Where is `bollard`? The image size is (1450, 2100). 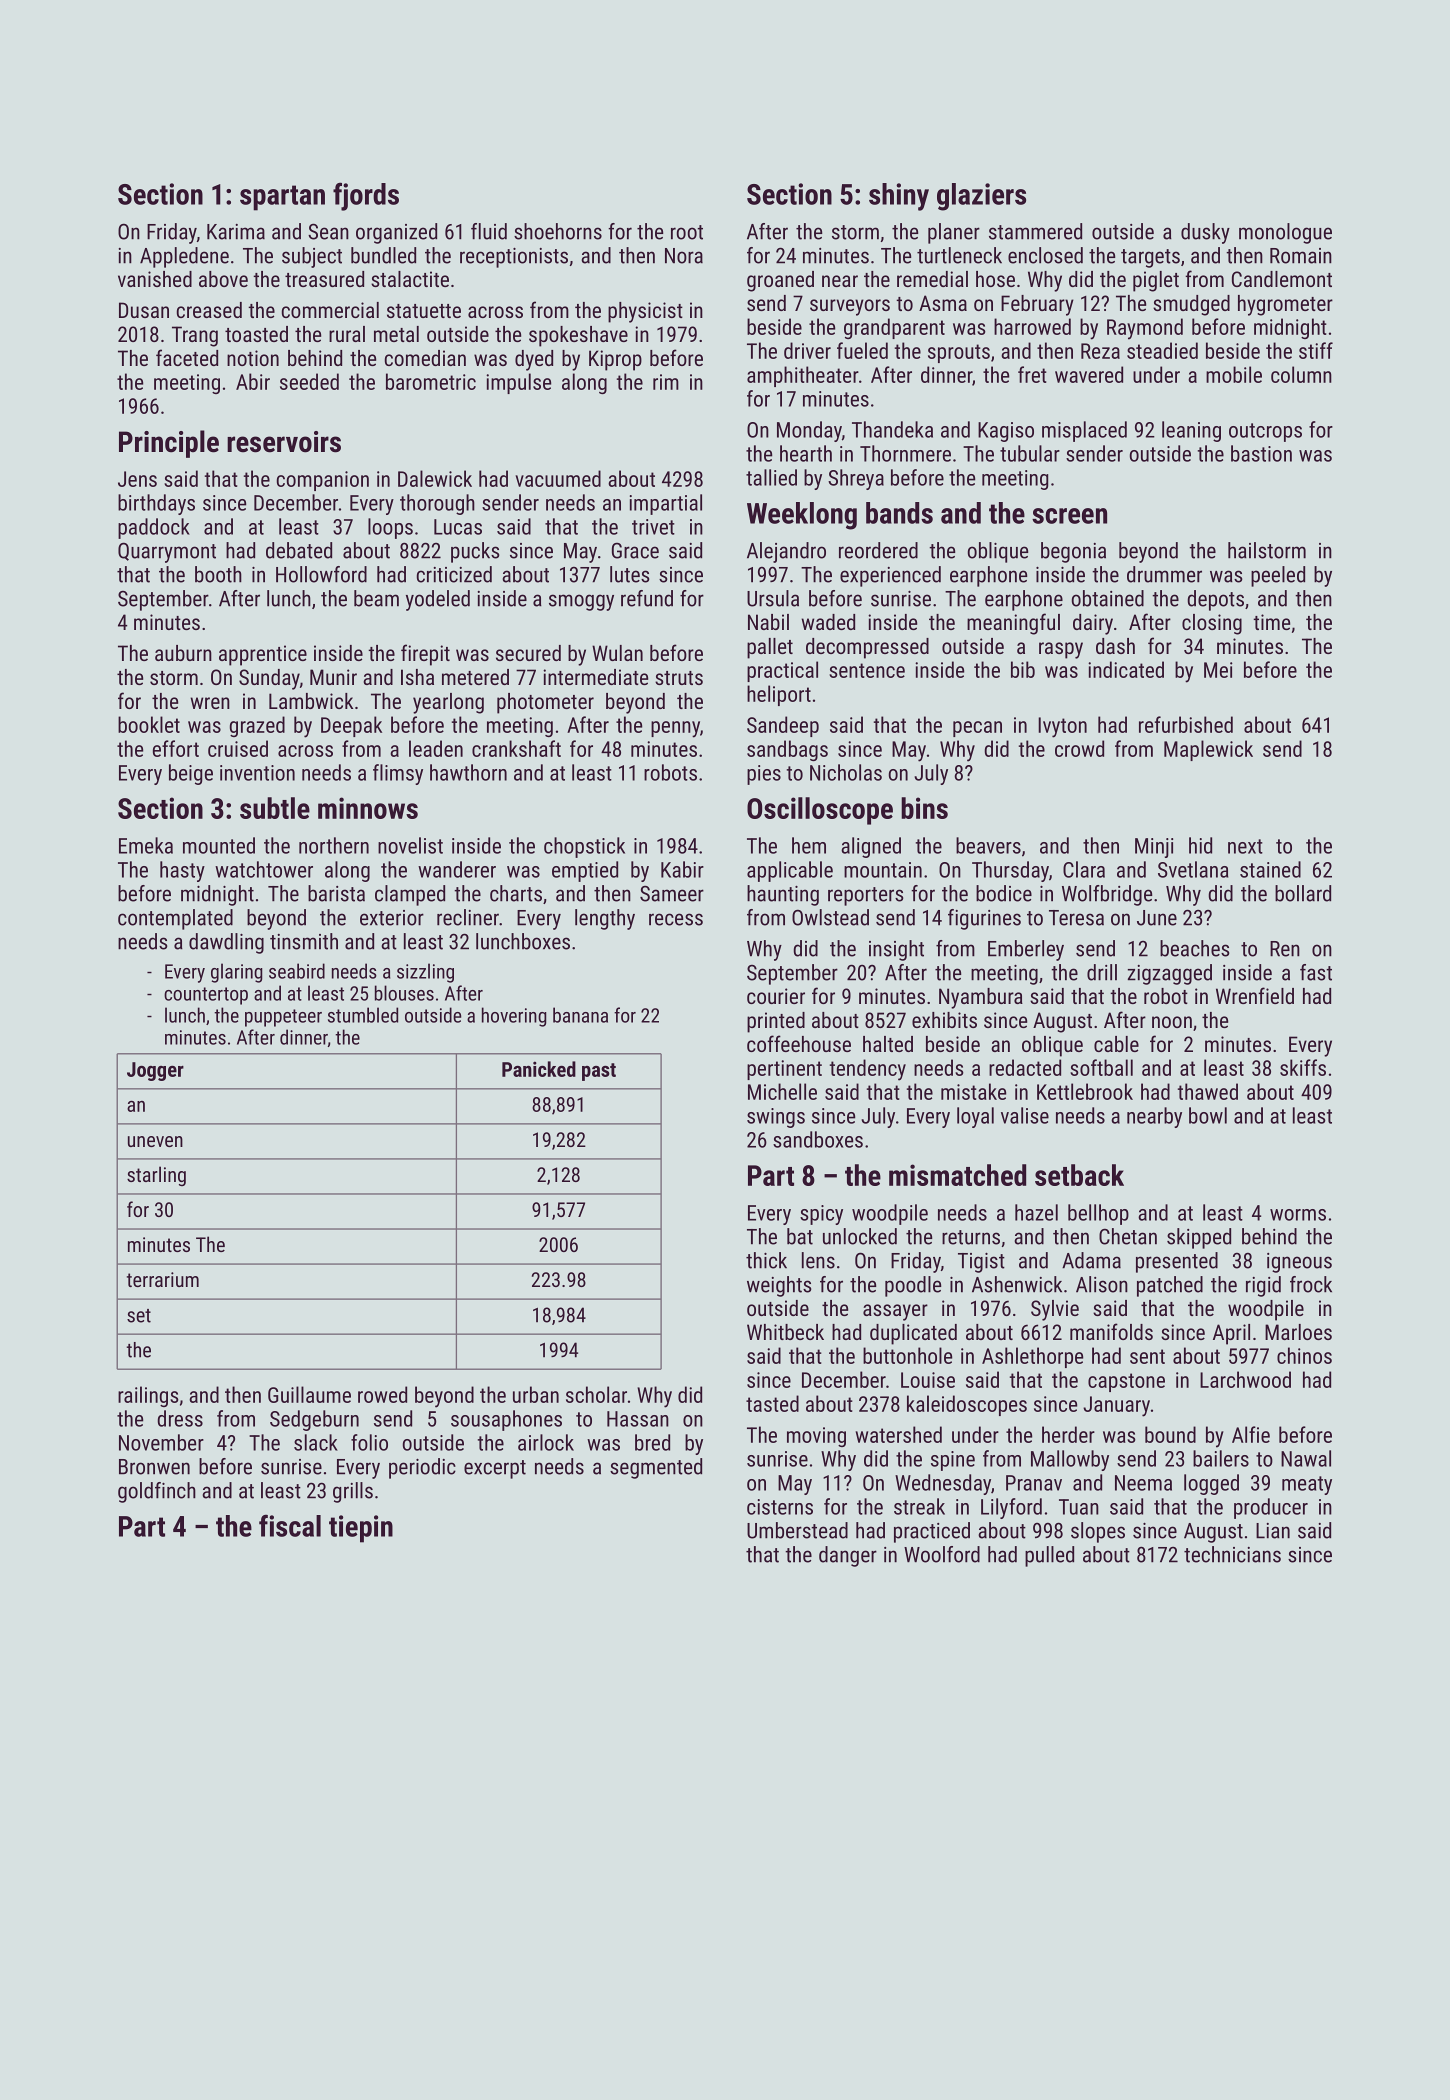
bollard is located at coordinates (1303, 893).
